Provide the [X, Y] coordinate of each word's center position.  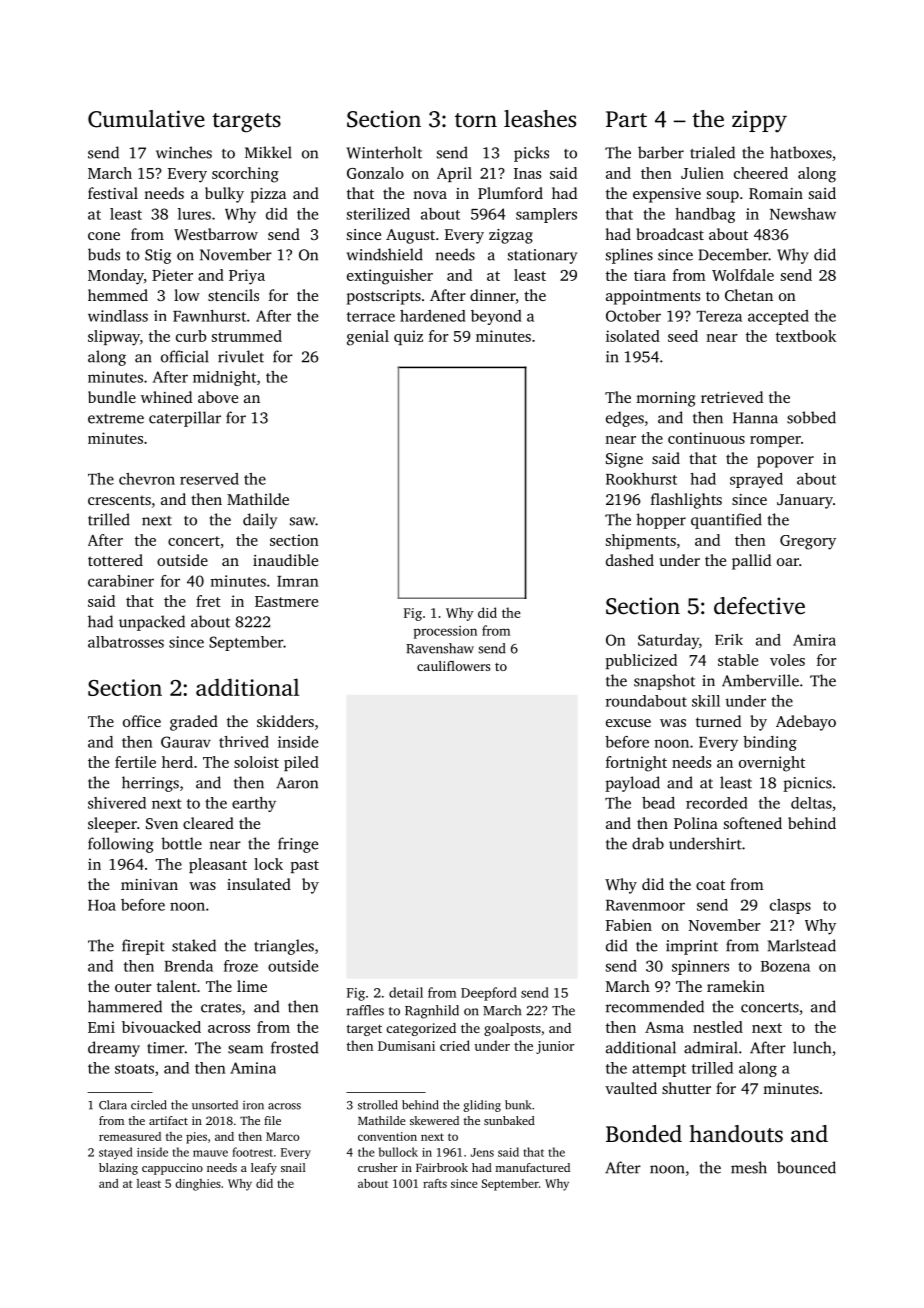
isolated [633, 336]
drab [648, 843]
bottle [181, 843]
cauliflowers [453, 666]
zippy [759, 121]
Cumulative [146, 119]
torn [476, 120]
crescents [119, 500]
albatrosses [126, 642]
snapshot [664, 682]
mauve [210, 1153]
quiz [408, 337]
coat [710, 885]
